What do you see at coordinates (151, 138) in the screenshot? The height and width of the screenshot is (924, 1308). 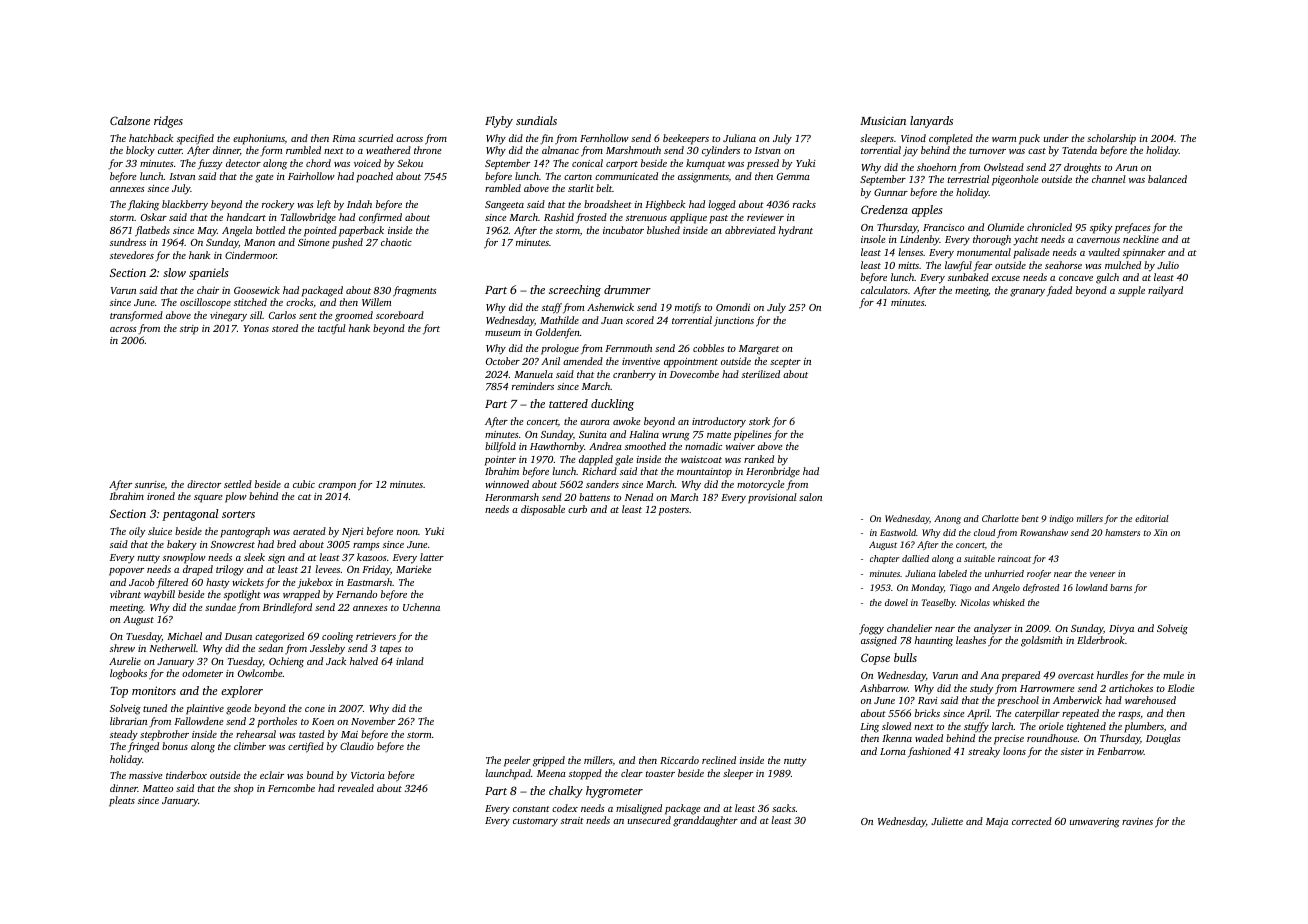 I see `hatchback` at bounding box center [151, 138].
